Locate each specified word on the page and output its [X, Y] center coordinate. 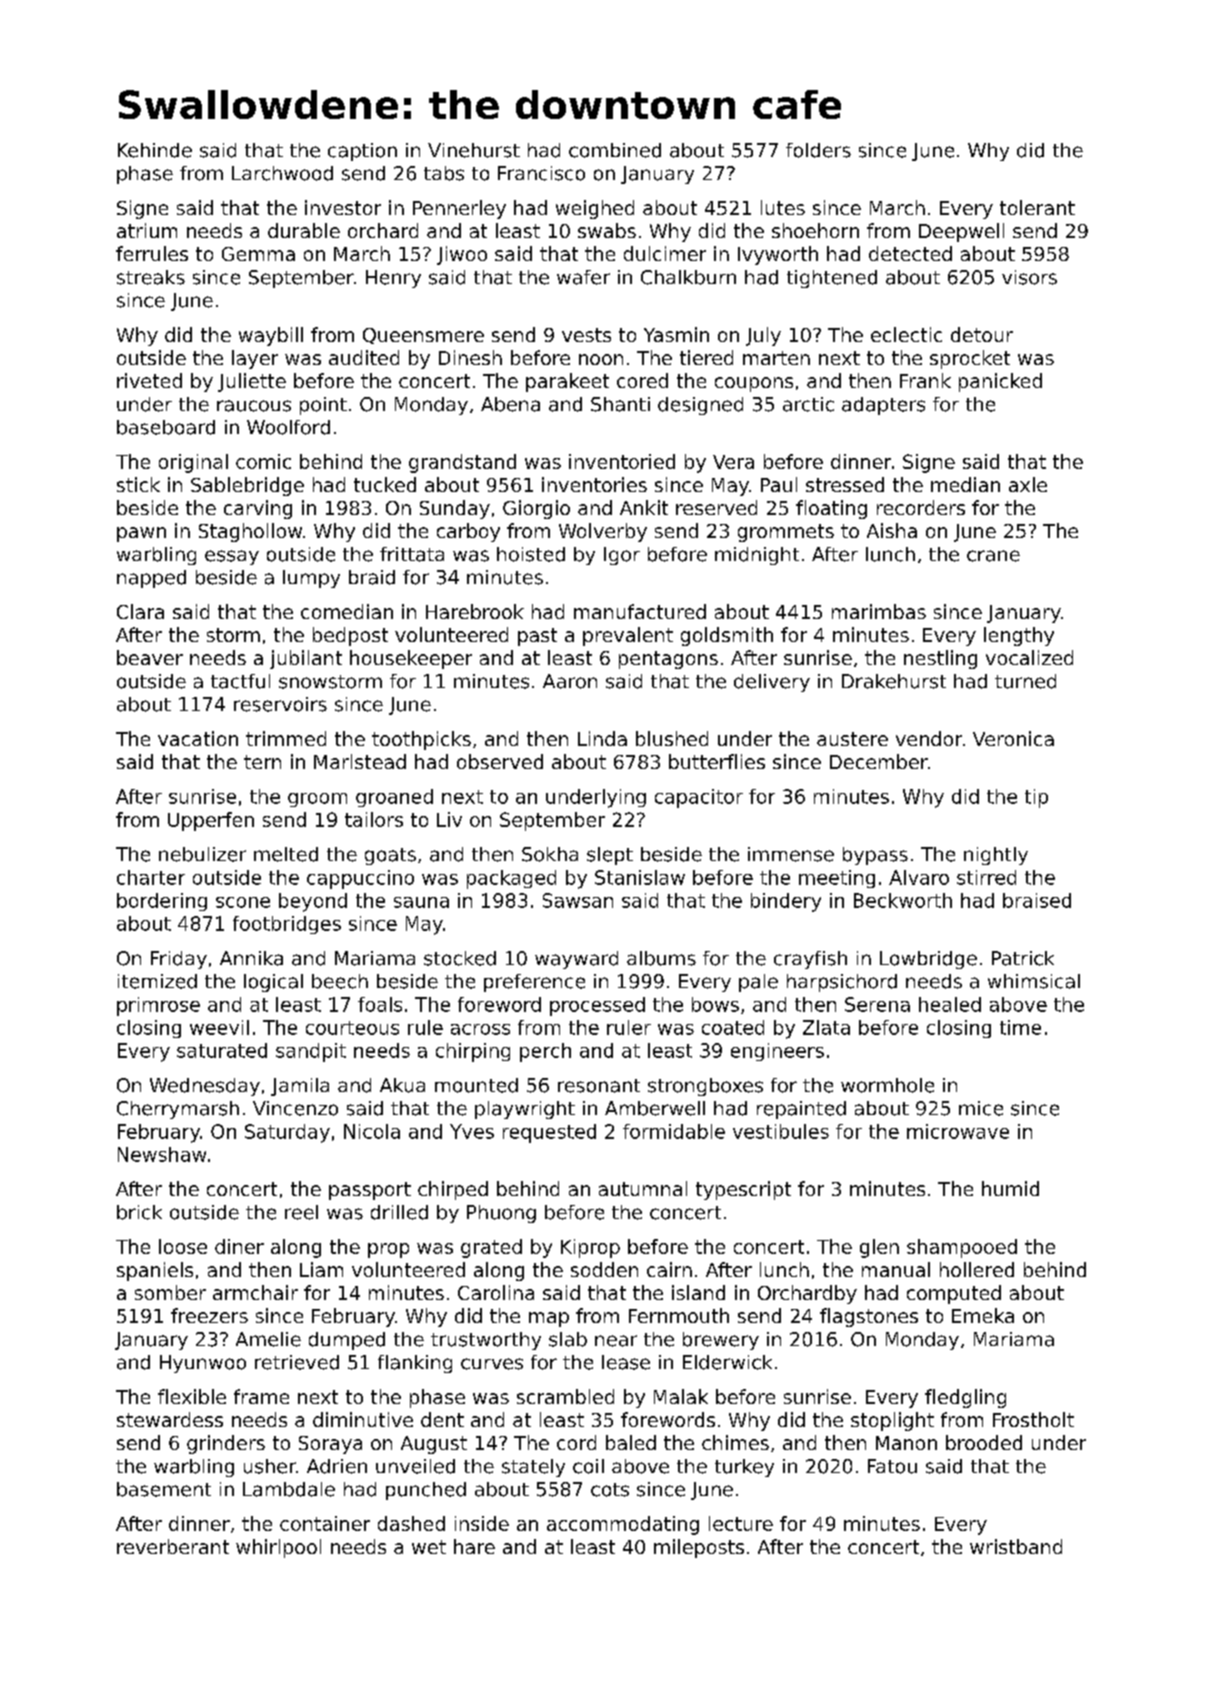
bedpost [350, 636]
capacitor [699, 798]
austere [852, 739]
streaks [151, 277]
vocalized [1029, 657]
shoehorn [815, 230]
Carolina [496, 1292]
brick [139, 1212]
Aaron [570, 681]
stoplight [892, 1421]
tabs [444, 173]
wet [429, 1547]
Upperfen [211, 821]
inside [482, 1523]
